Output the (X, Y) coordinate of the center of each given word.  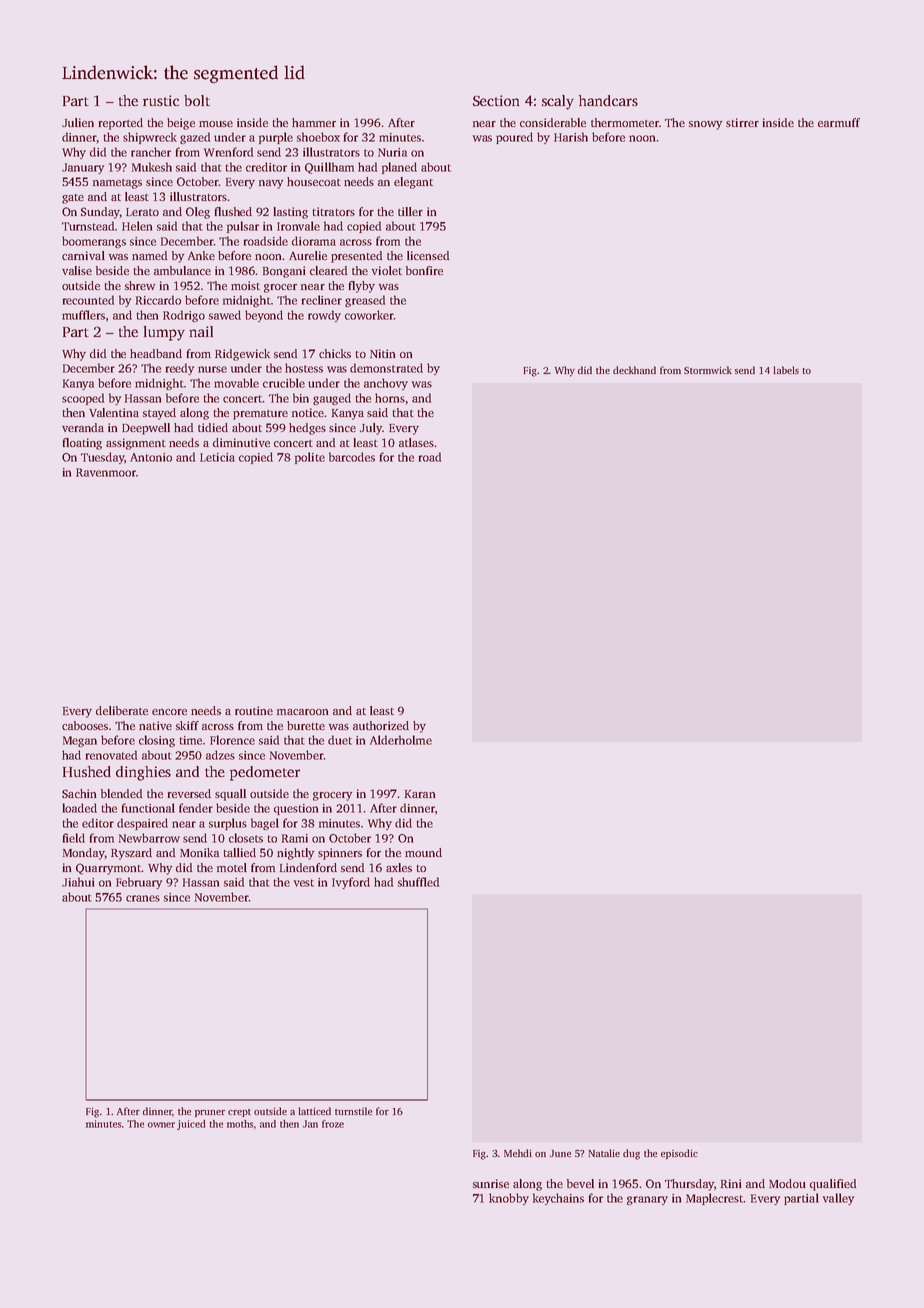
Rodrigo (184, 316)
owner (161, 1125)
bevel (580, 1183)
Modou (787, 1183)
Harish (571, 137)
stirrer (742, 122)
